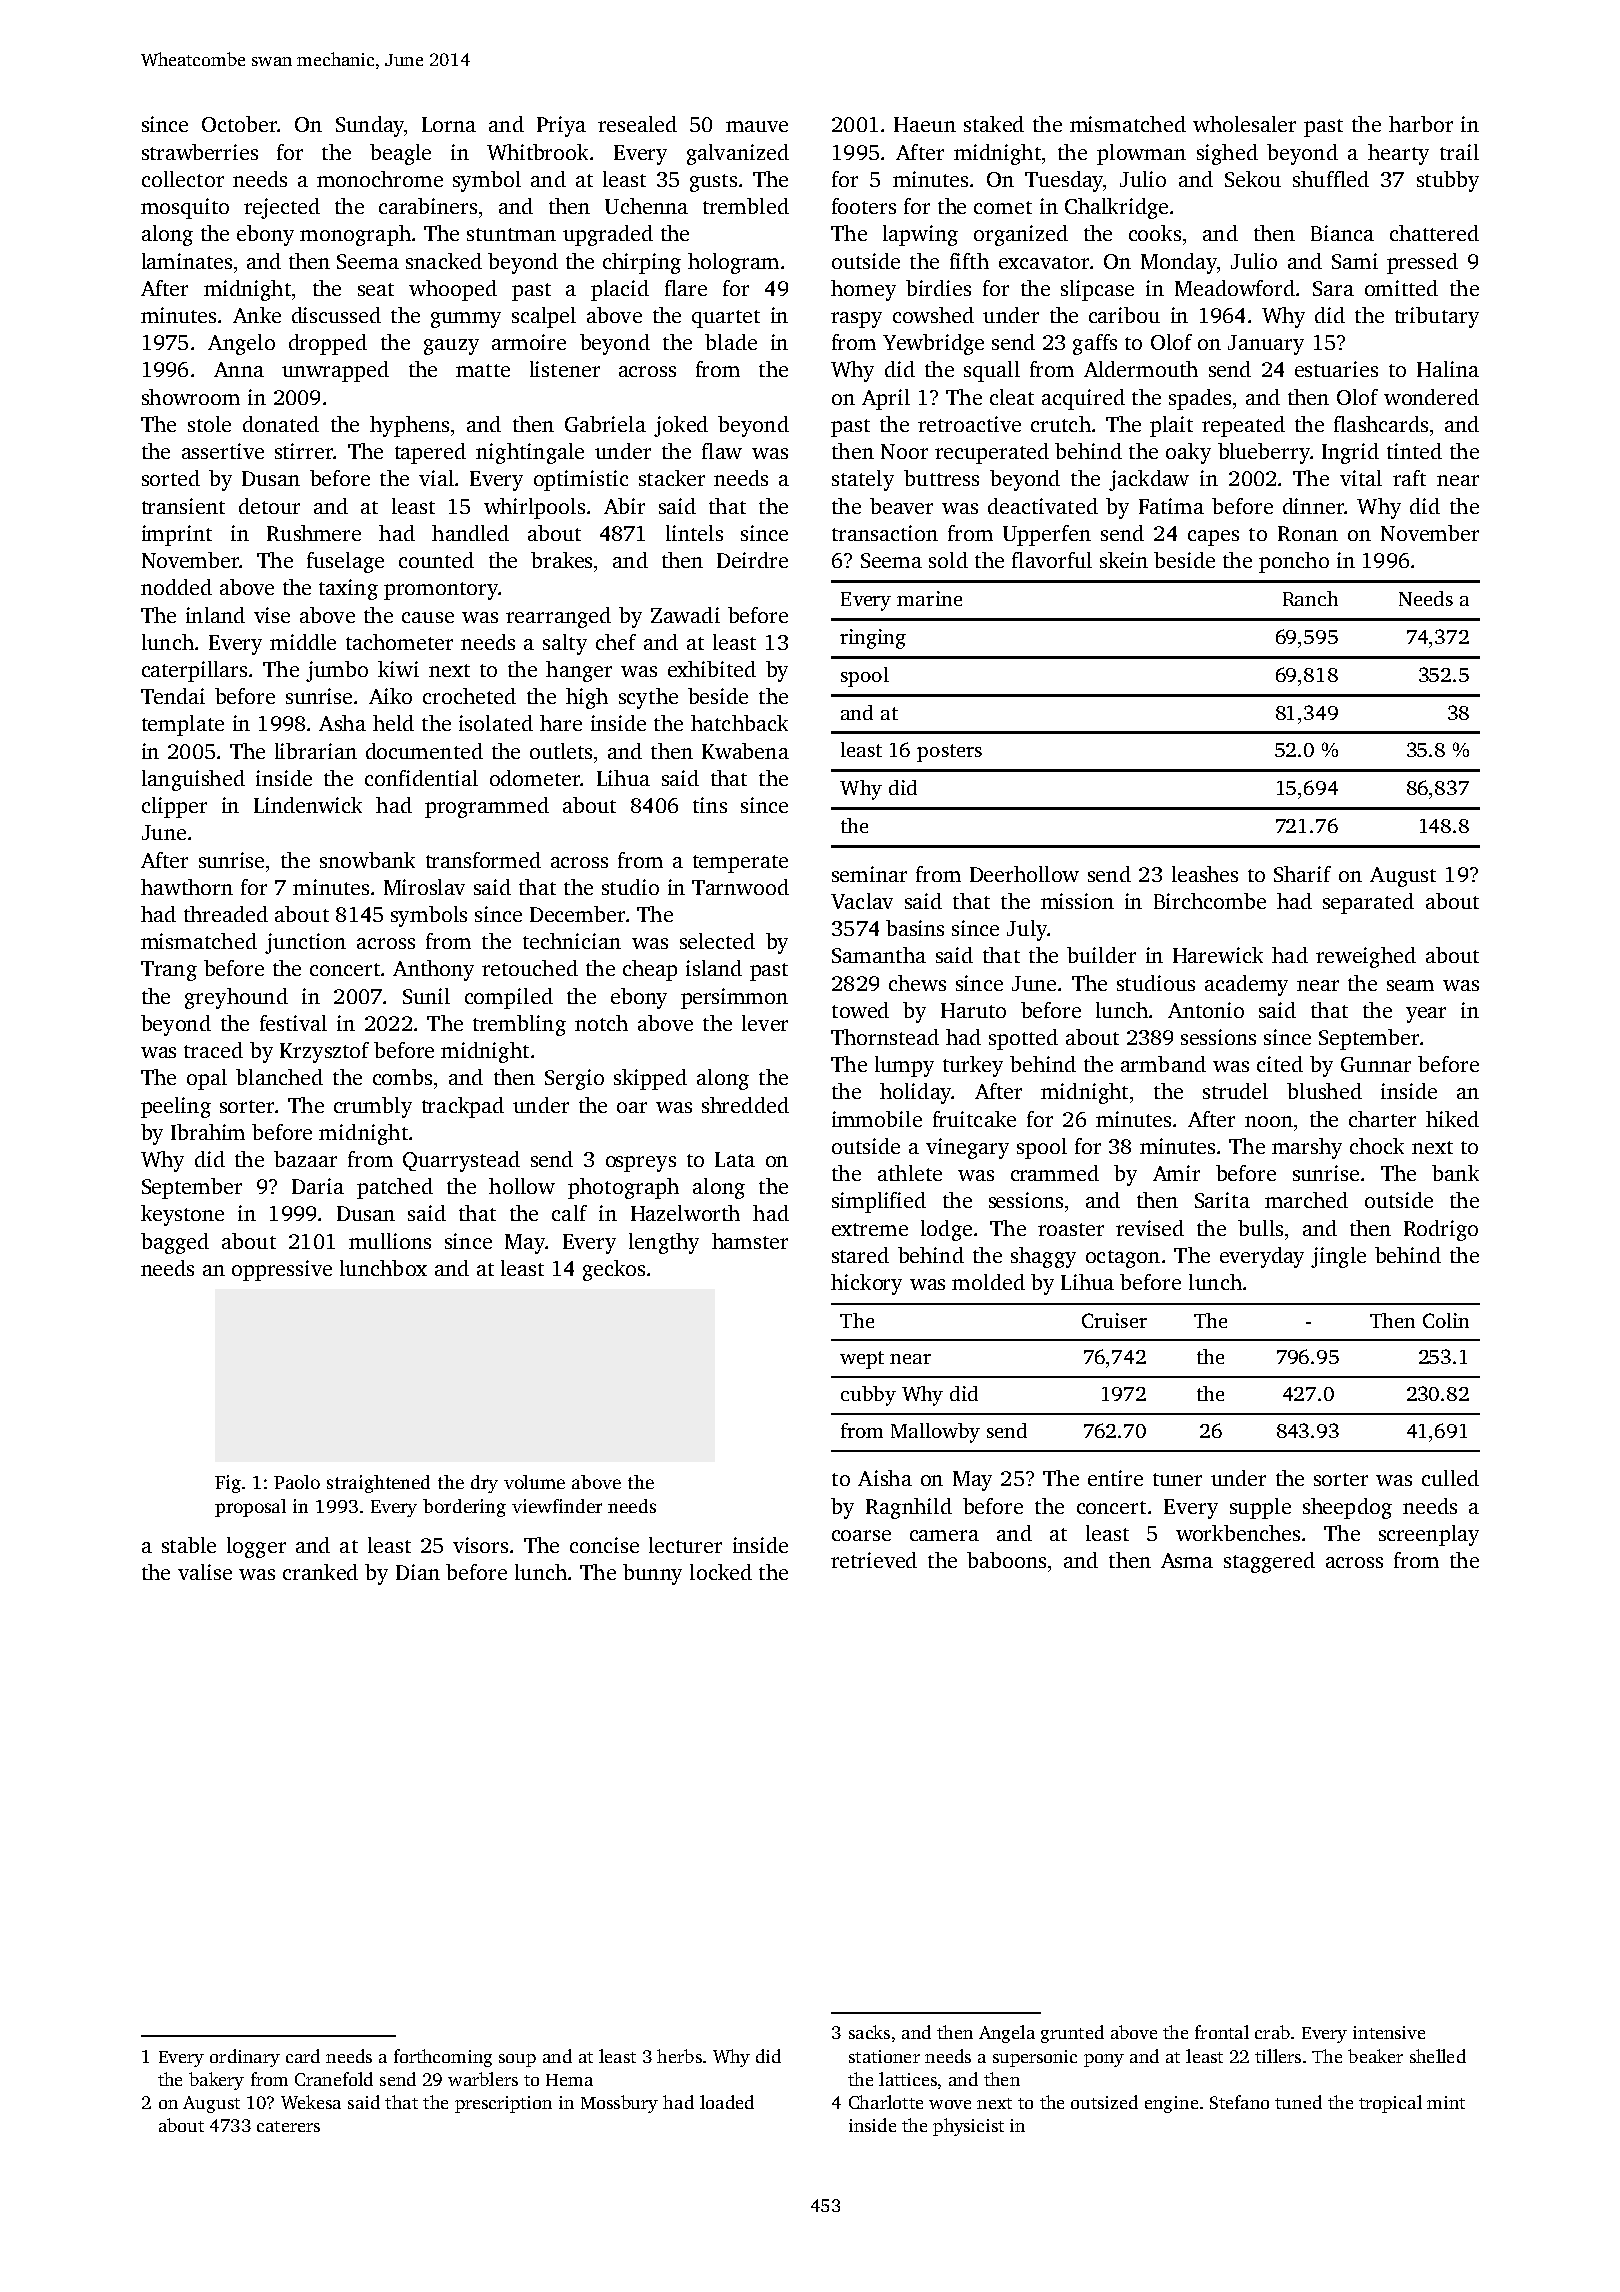  I want to click on Haeun, so click(925, 124).
